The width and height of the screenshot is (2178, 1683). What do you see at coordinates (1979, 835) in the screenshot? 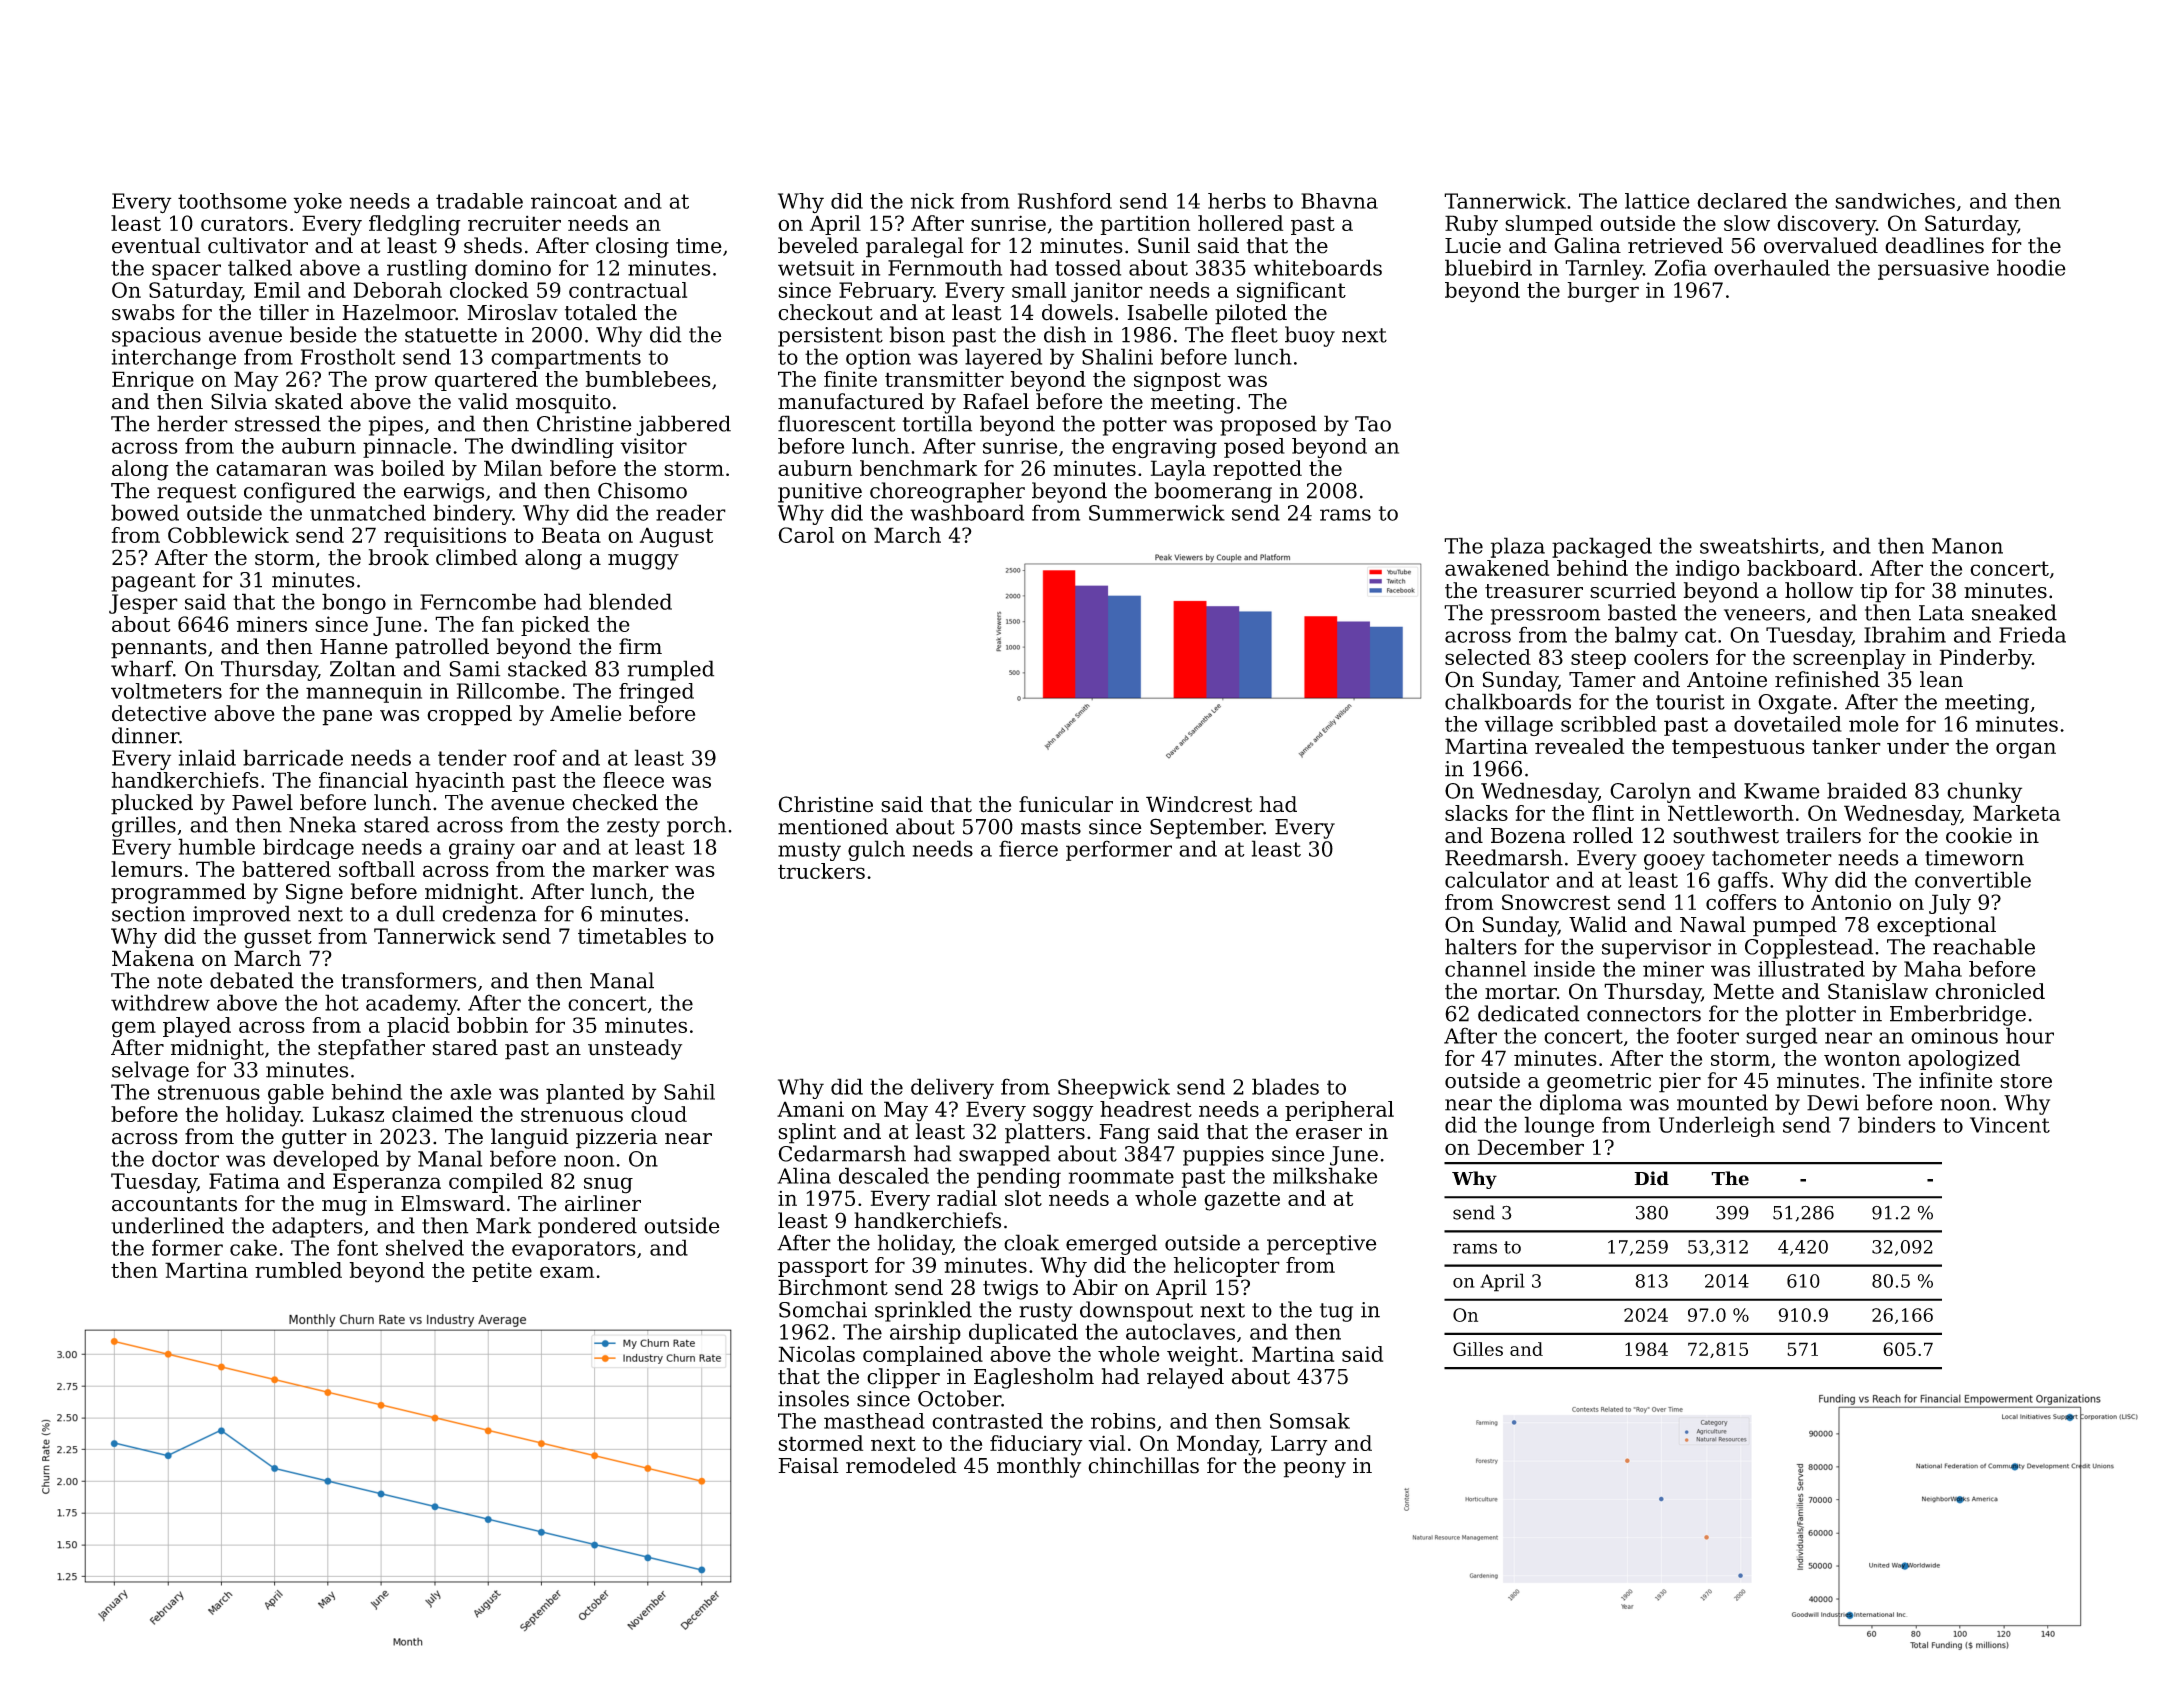
I see `cookie` at bounding box center [1979, 835].
